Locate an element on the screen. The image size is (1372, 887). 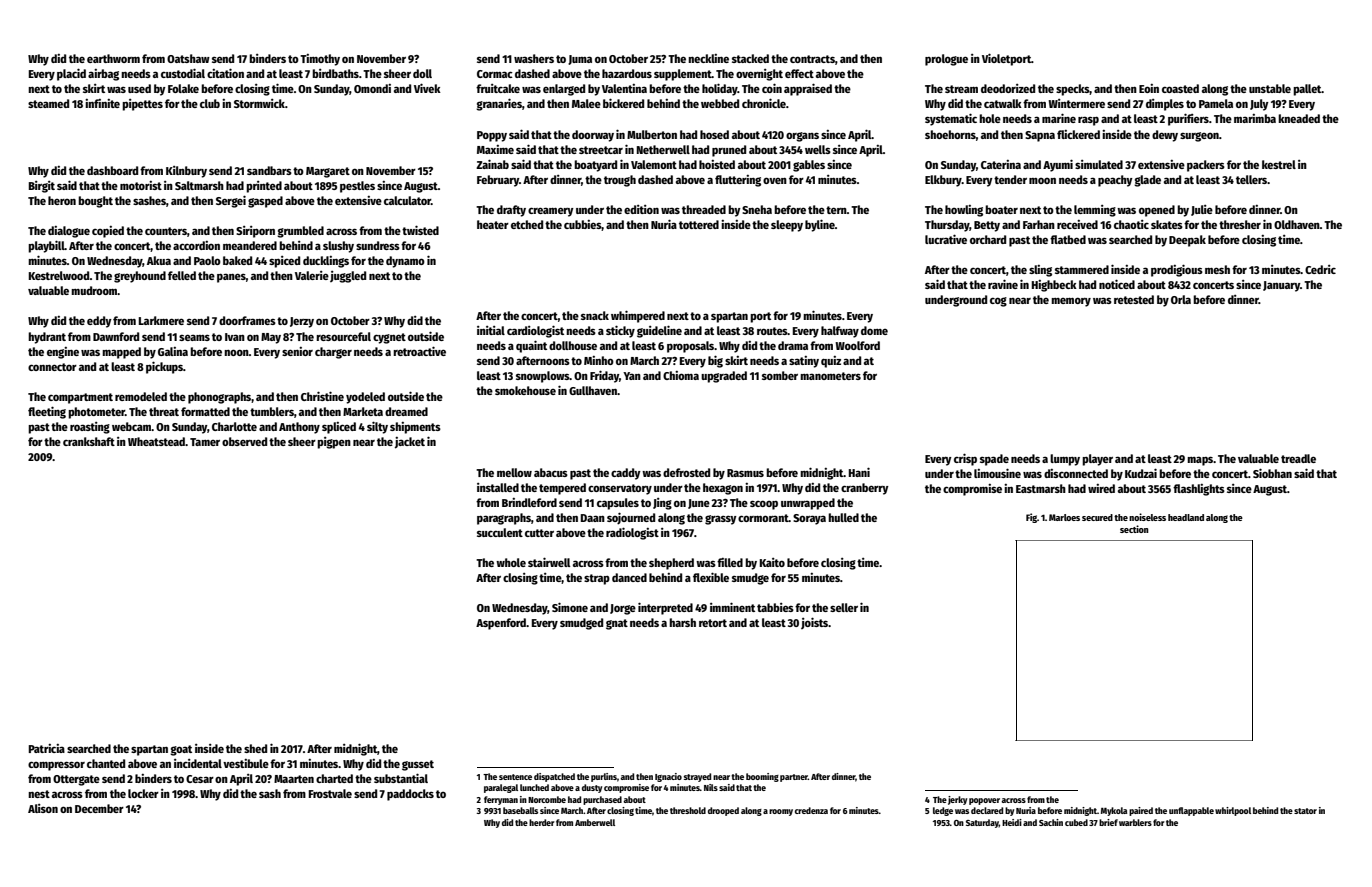
supplement is located at coordinates (683, 75).
